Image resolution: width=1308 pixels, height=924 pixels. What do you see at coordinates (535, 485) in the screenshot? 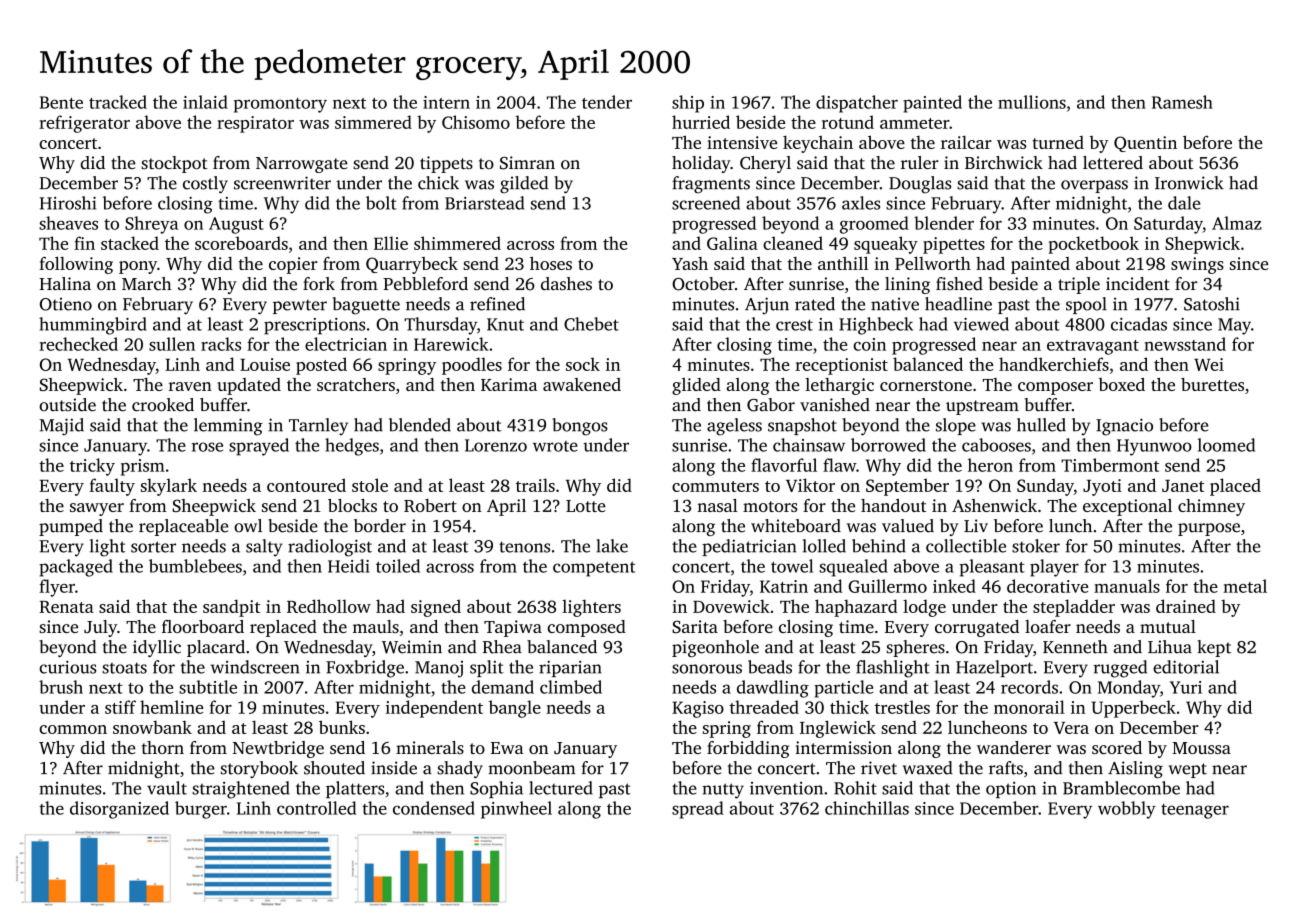
I see `trails` at bounding box center [535, 485].
